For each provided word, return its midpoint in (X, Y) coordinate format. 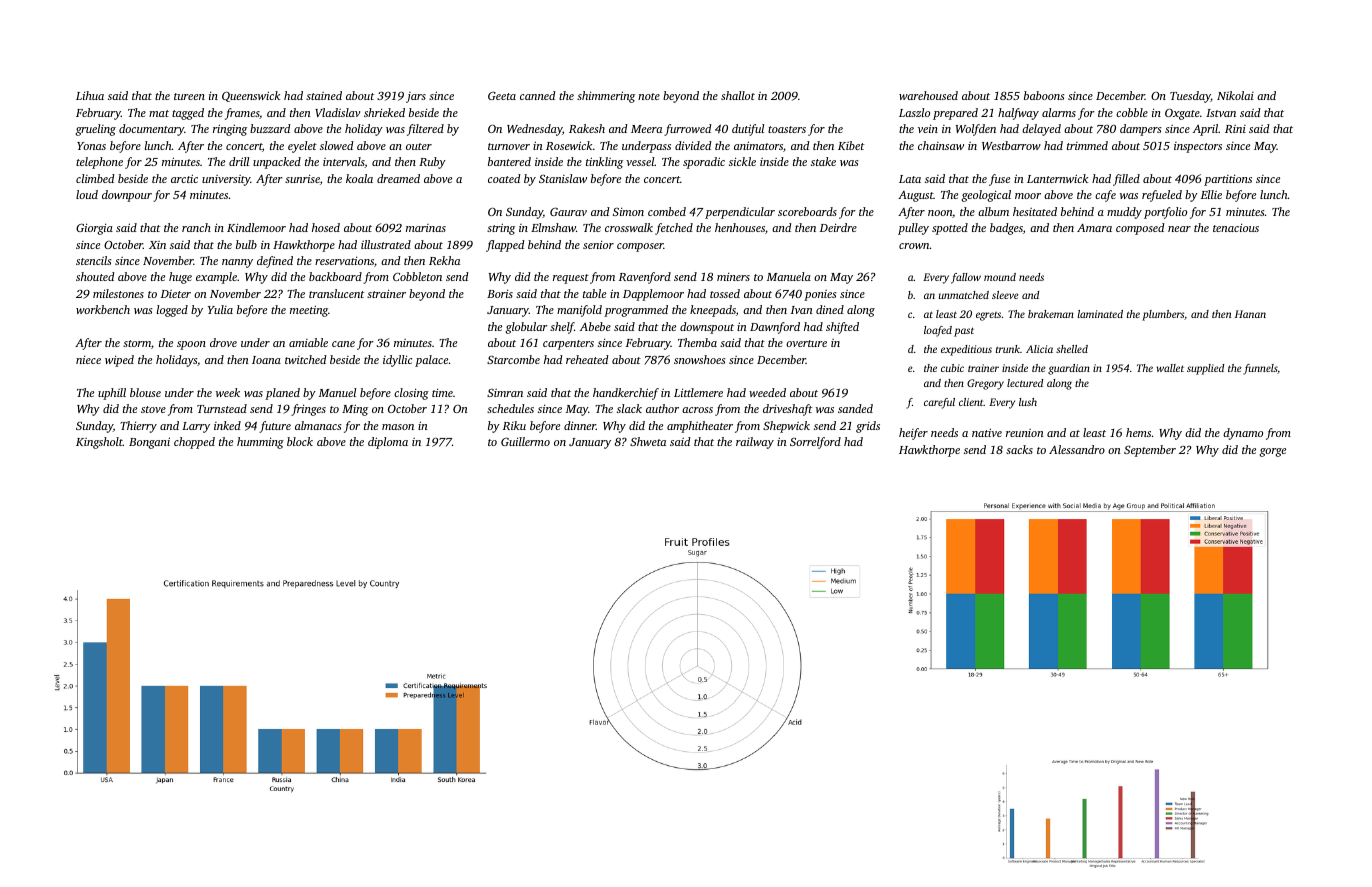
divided (693, 145)
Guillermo (525, 441)
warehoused (928, 95)
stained (324, 95)
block (300, 441)
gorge (1273, 452)
